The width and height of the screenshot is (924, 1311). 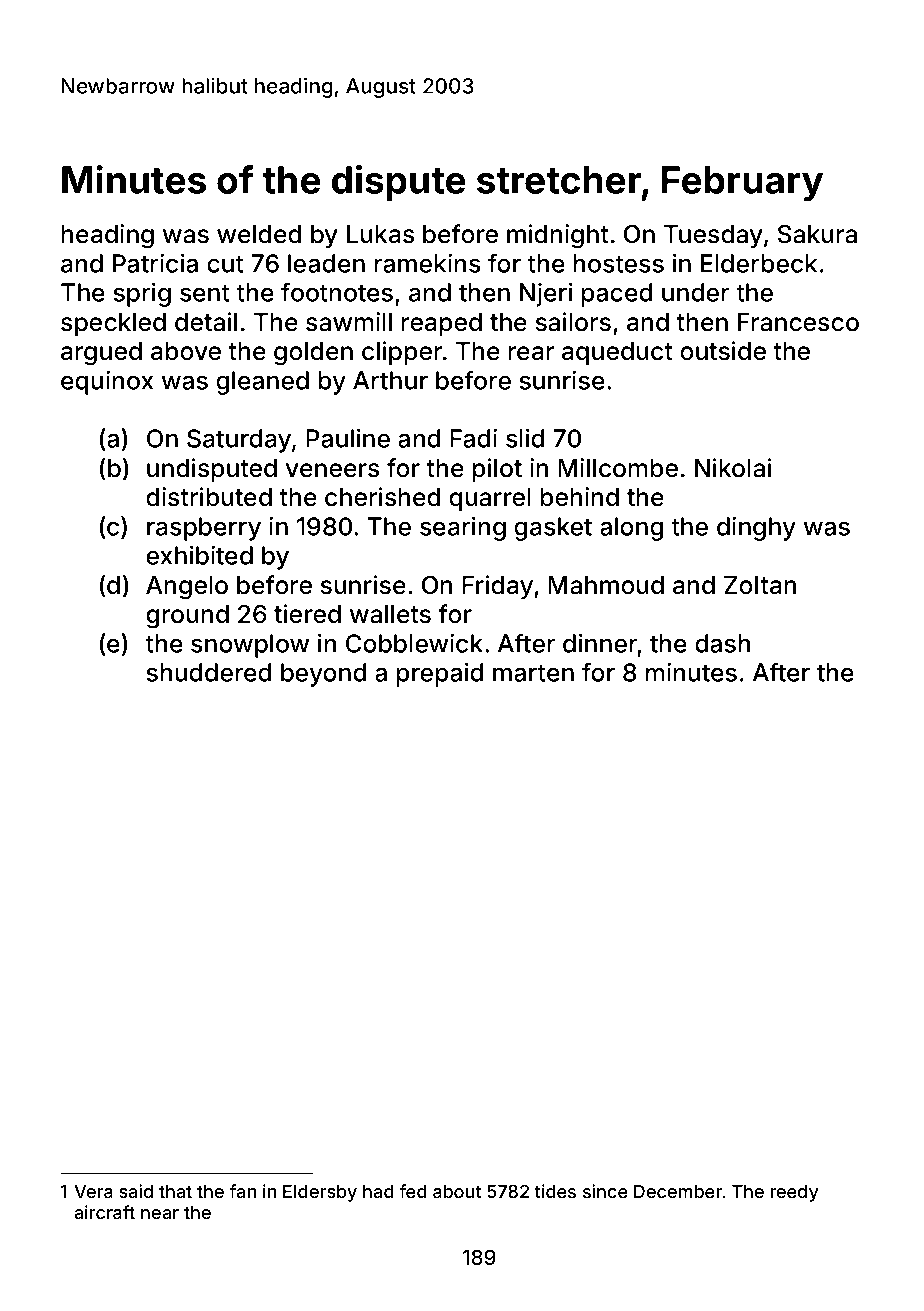 What do you see at coordinates (723, 351) in the screenshot?
I see `outside` at bounding box center [723, 351].
